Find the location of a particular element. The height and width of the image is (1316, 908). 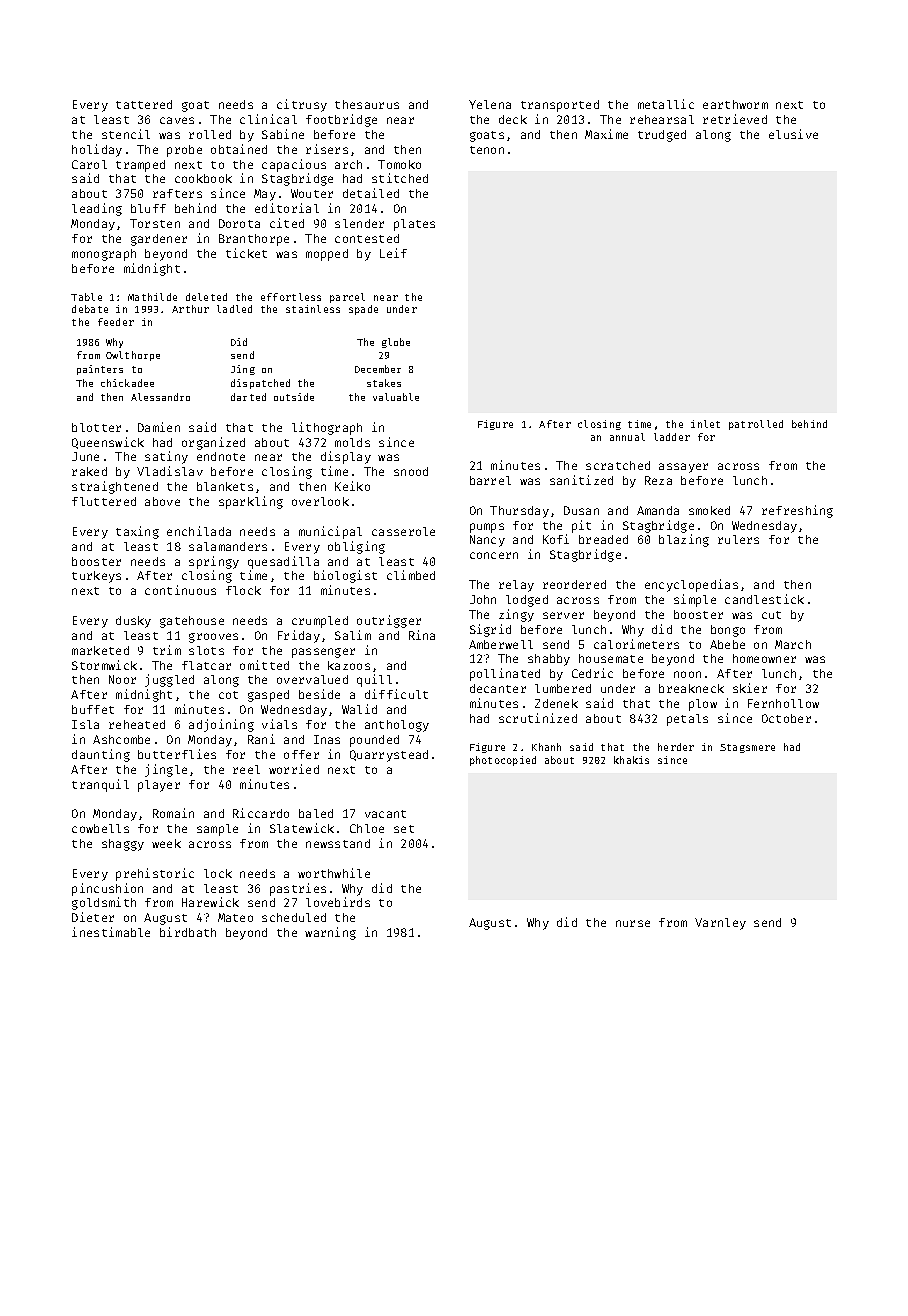

climbed is located at coordinates (411, 575).
